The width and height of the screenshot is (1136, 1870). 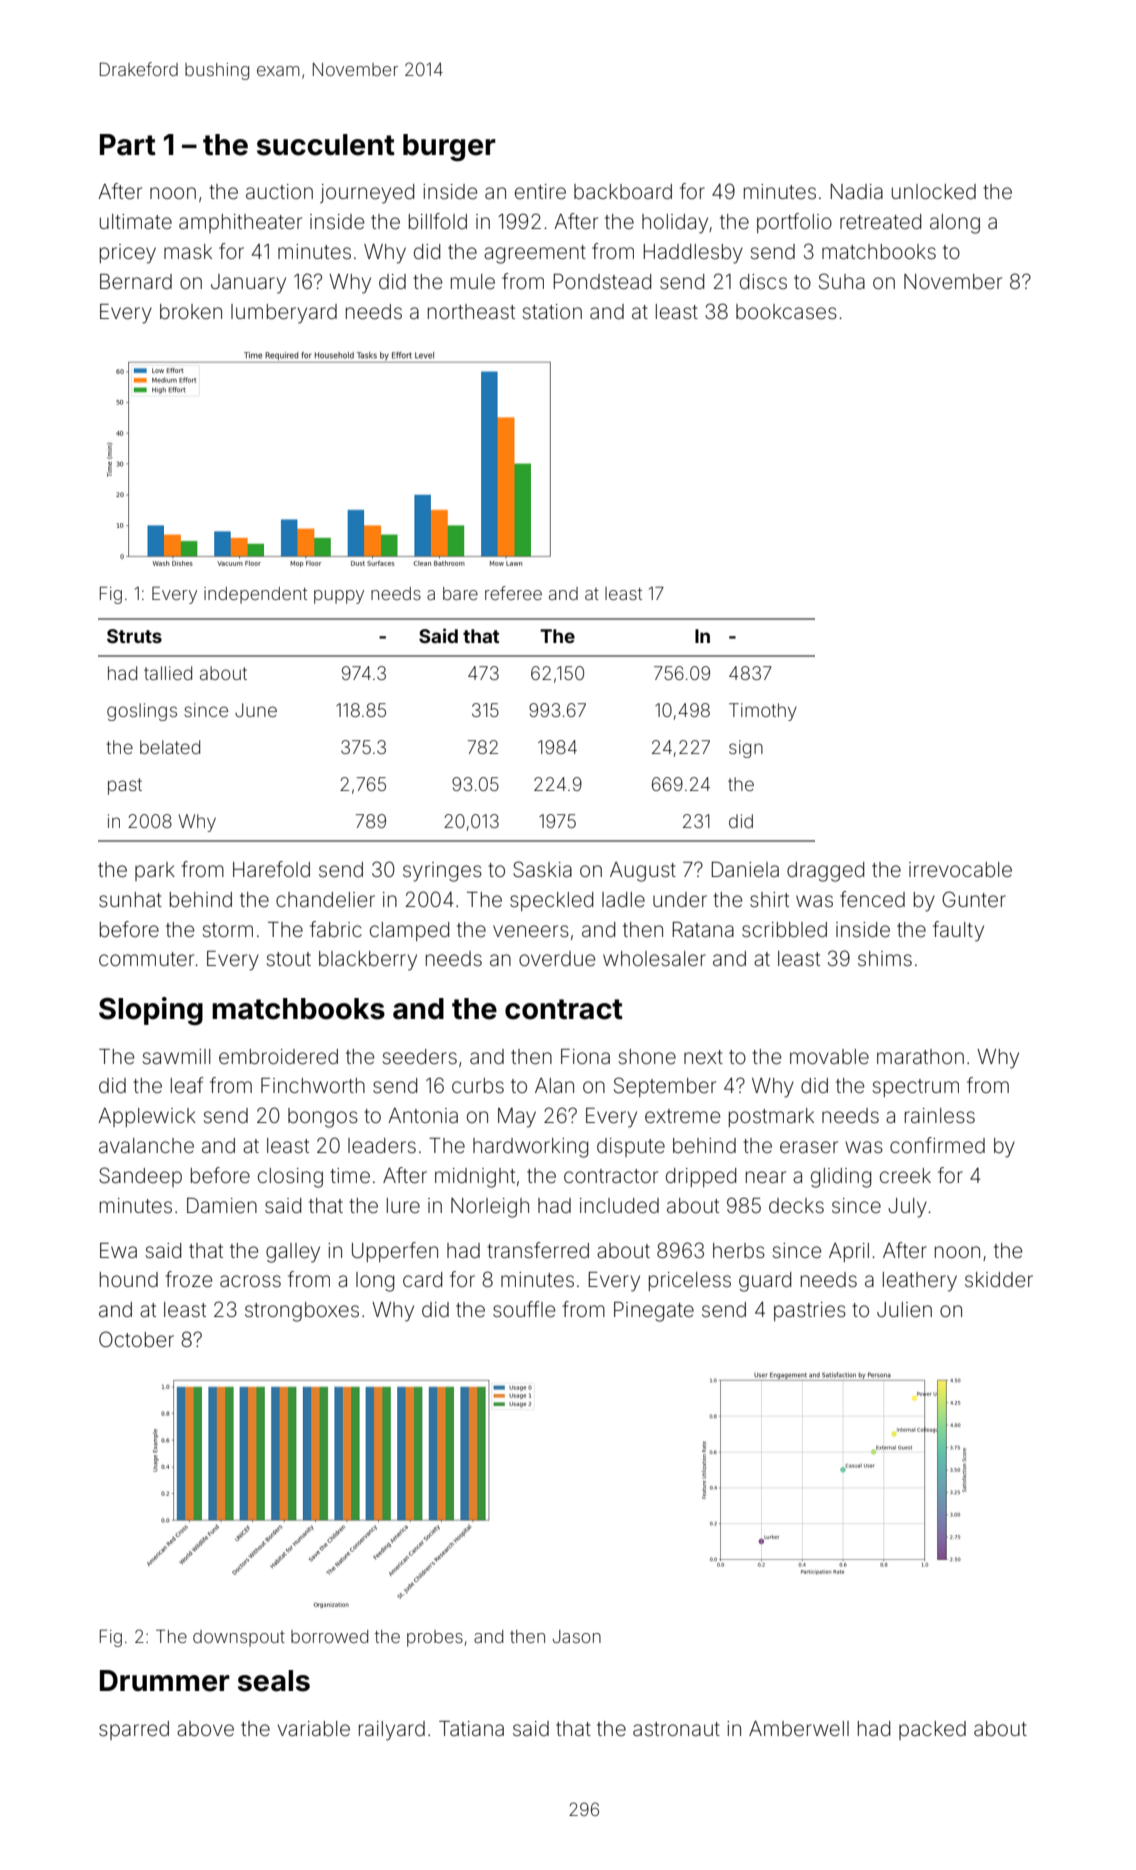 What do you see at coordinates (934, 191) in the screenshot?
I see `unlocked` at bounding box center [934, 191].
